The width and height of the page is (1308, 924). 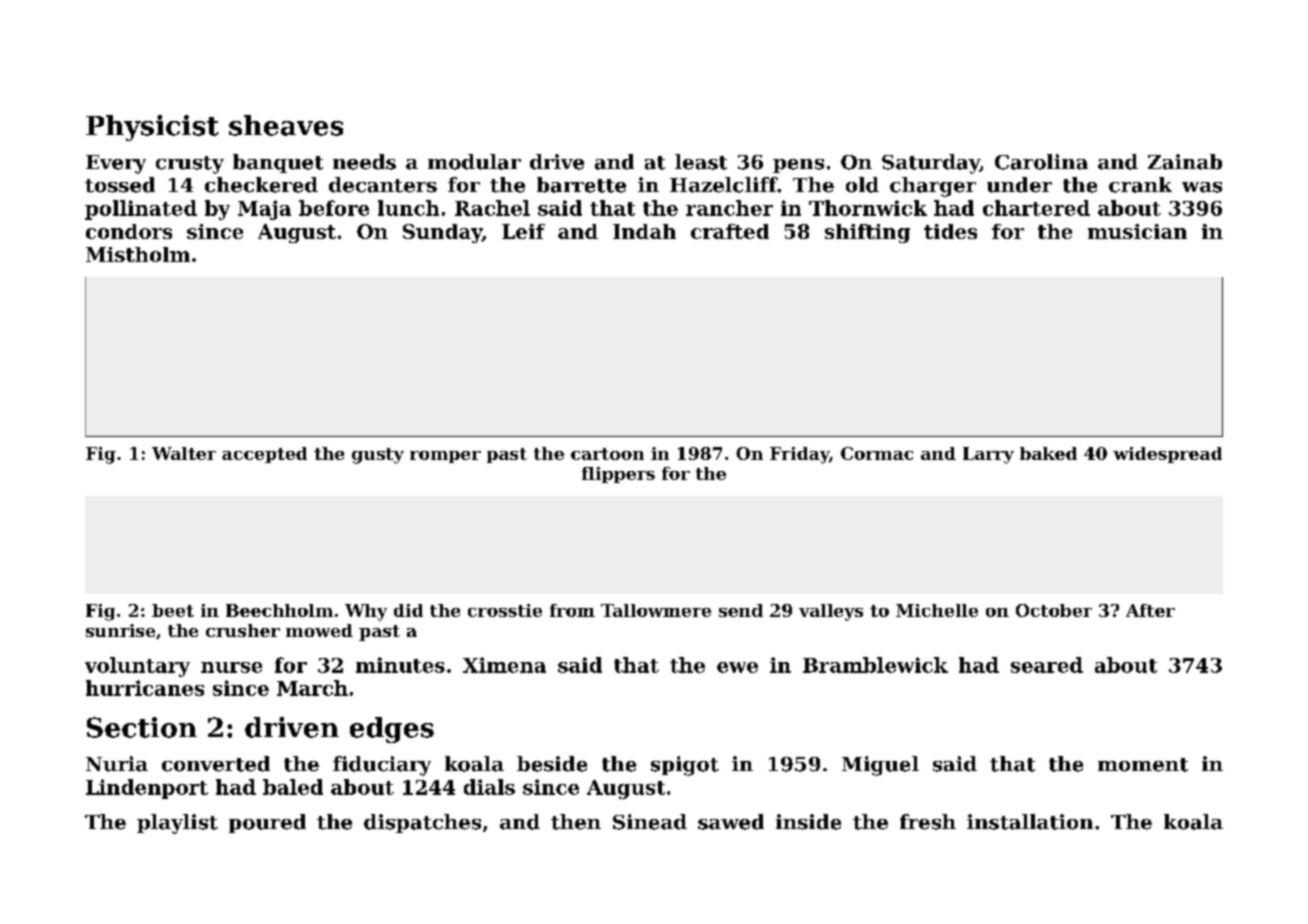 What do you see at coordinates (442, 233) in the page?
I see `Sunday` at bounding box center [442, 233].
